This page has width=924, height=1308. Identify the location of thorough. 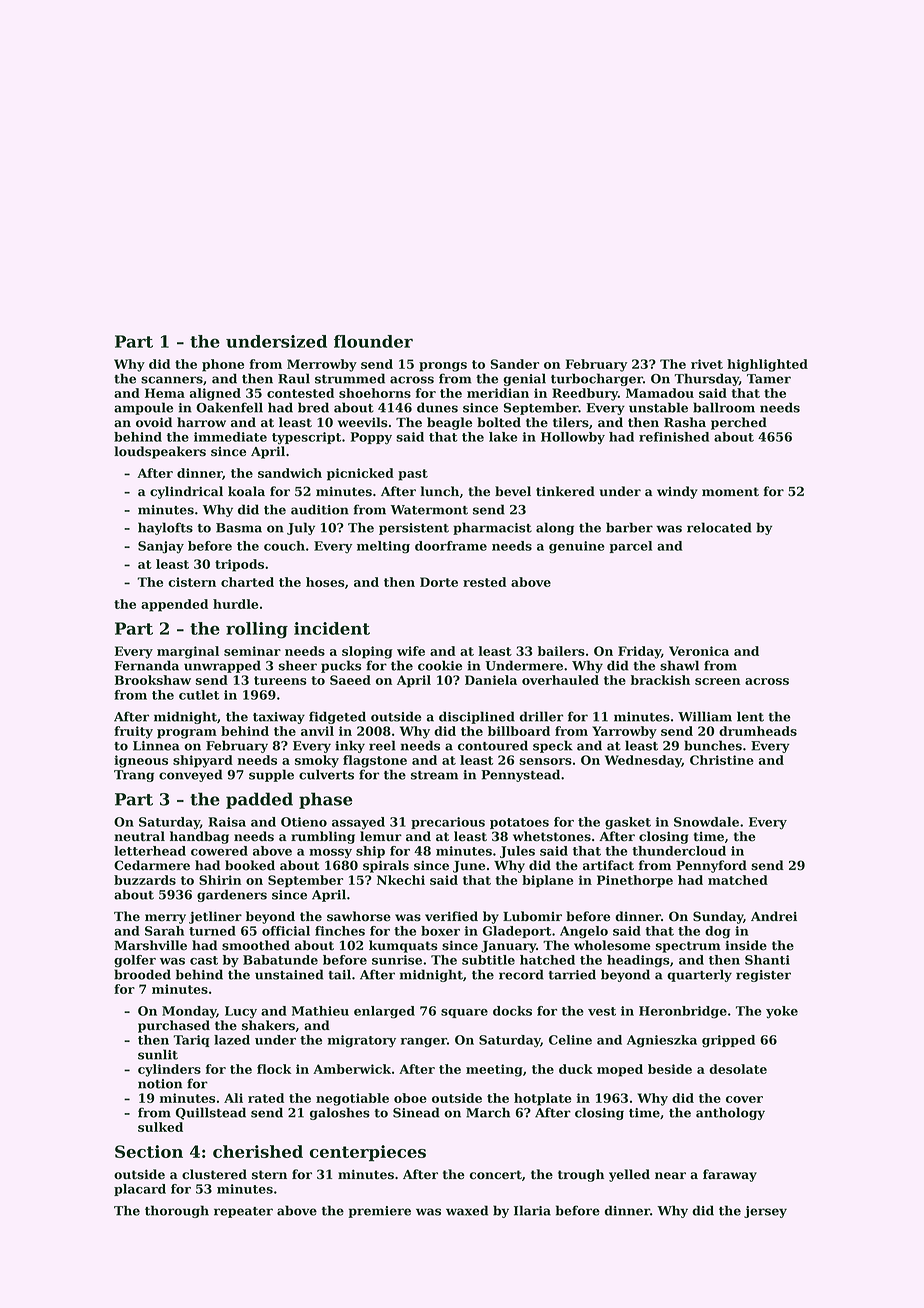
(177, 1211).
